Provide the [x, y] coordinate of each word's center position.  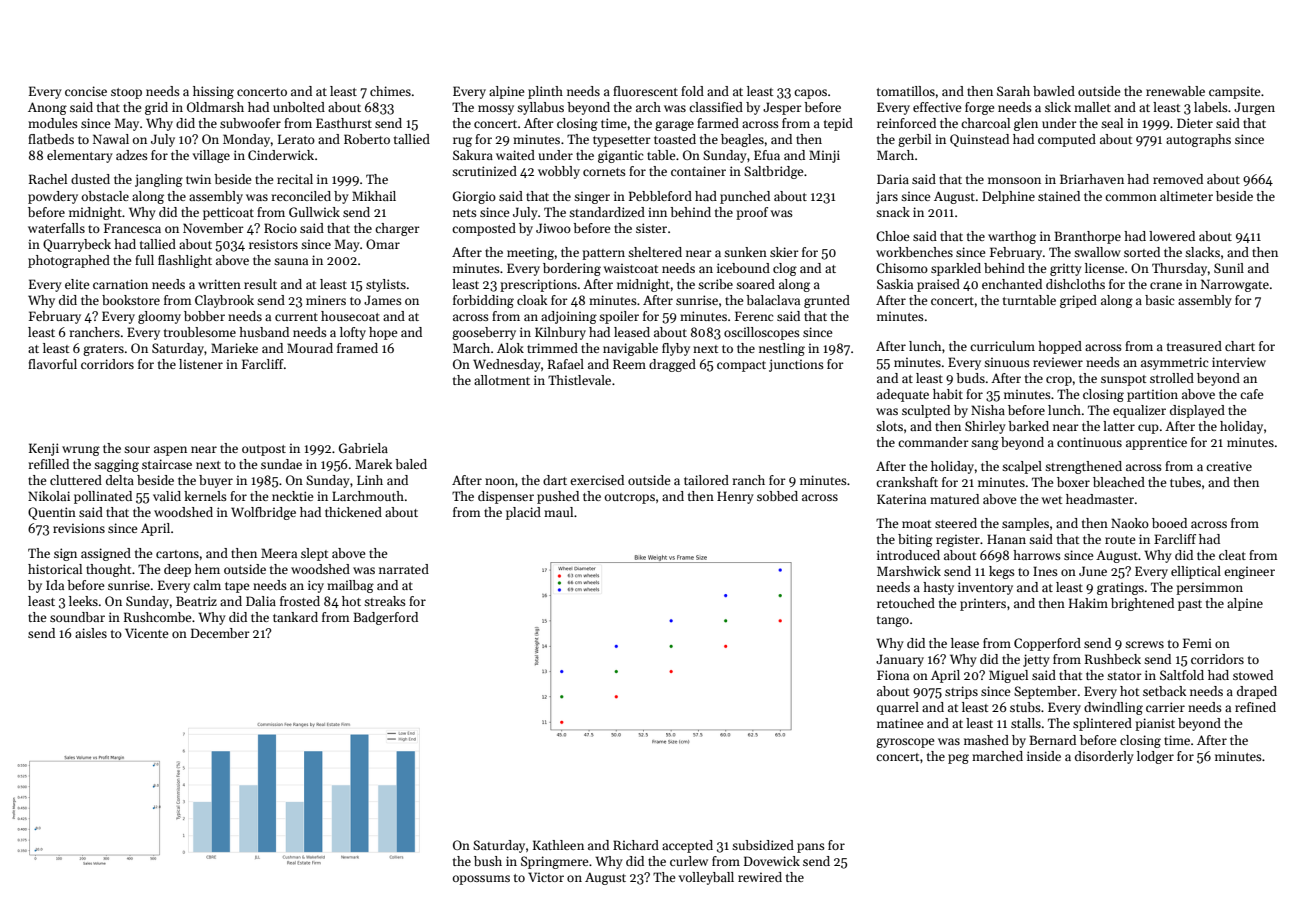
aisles [91, 633]
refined [1255, 707]
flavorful [52, 364]
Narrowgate [1235, 285]
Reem [629, 364]
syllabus [540, 108]
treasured [1194, 346]
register [958, 540]
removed [1178, 179]
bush [488, 861]
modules [53, 123]
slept [314, 554]
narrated [404, 569]
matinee [900, 723]
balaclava [773, 300]
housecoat [350, 316]
